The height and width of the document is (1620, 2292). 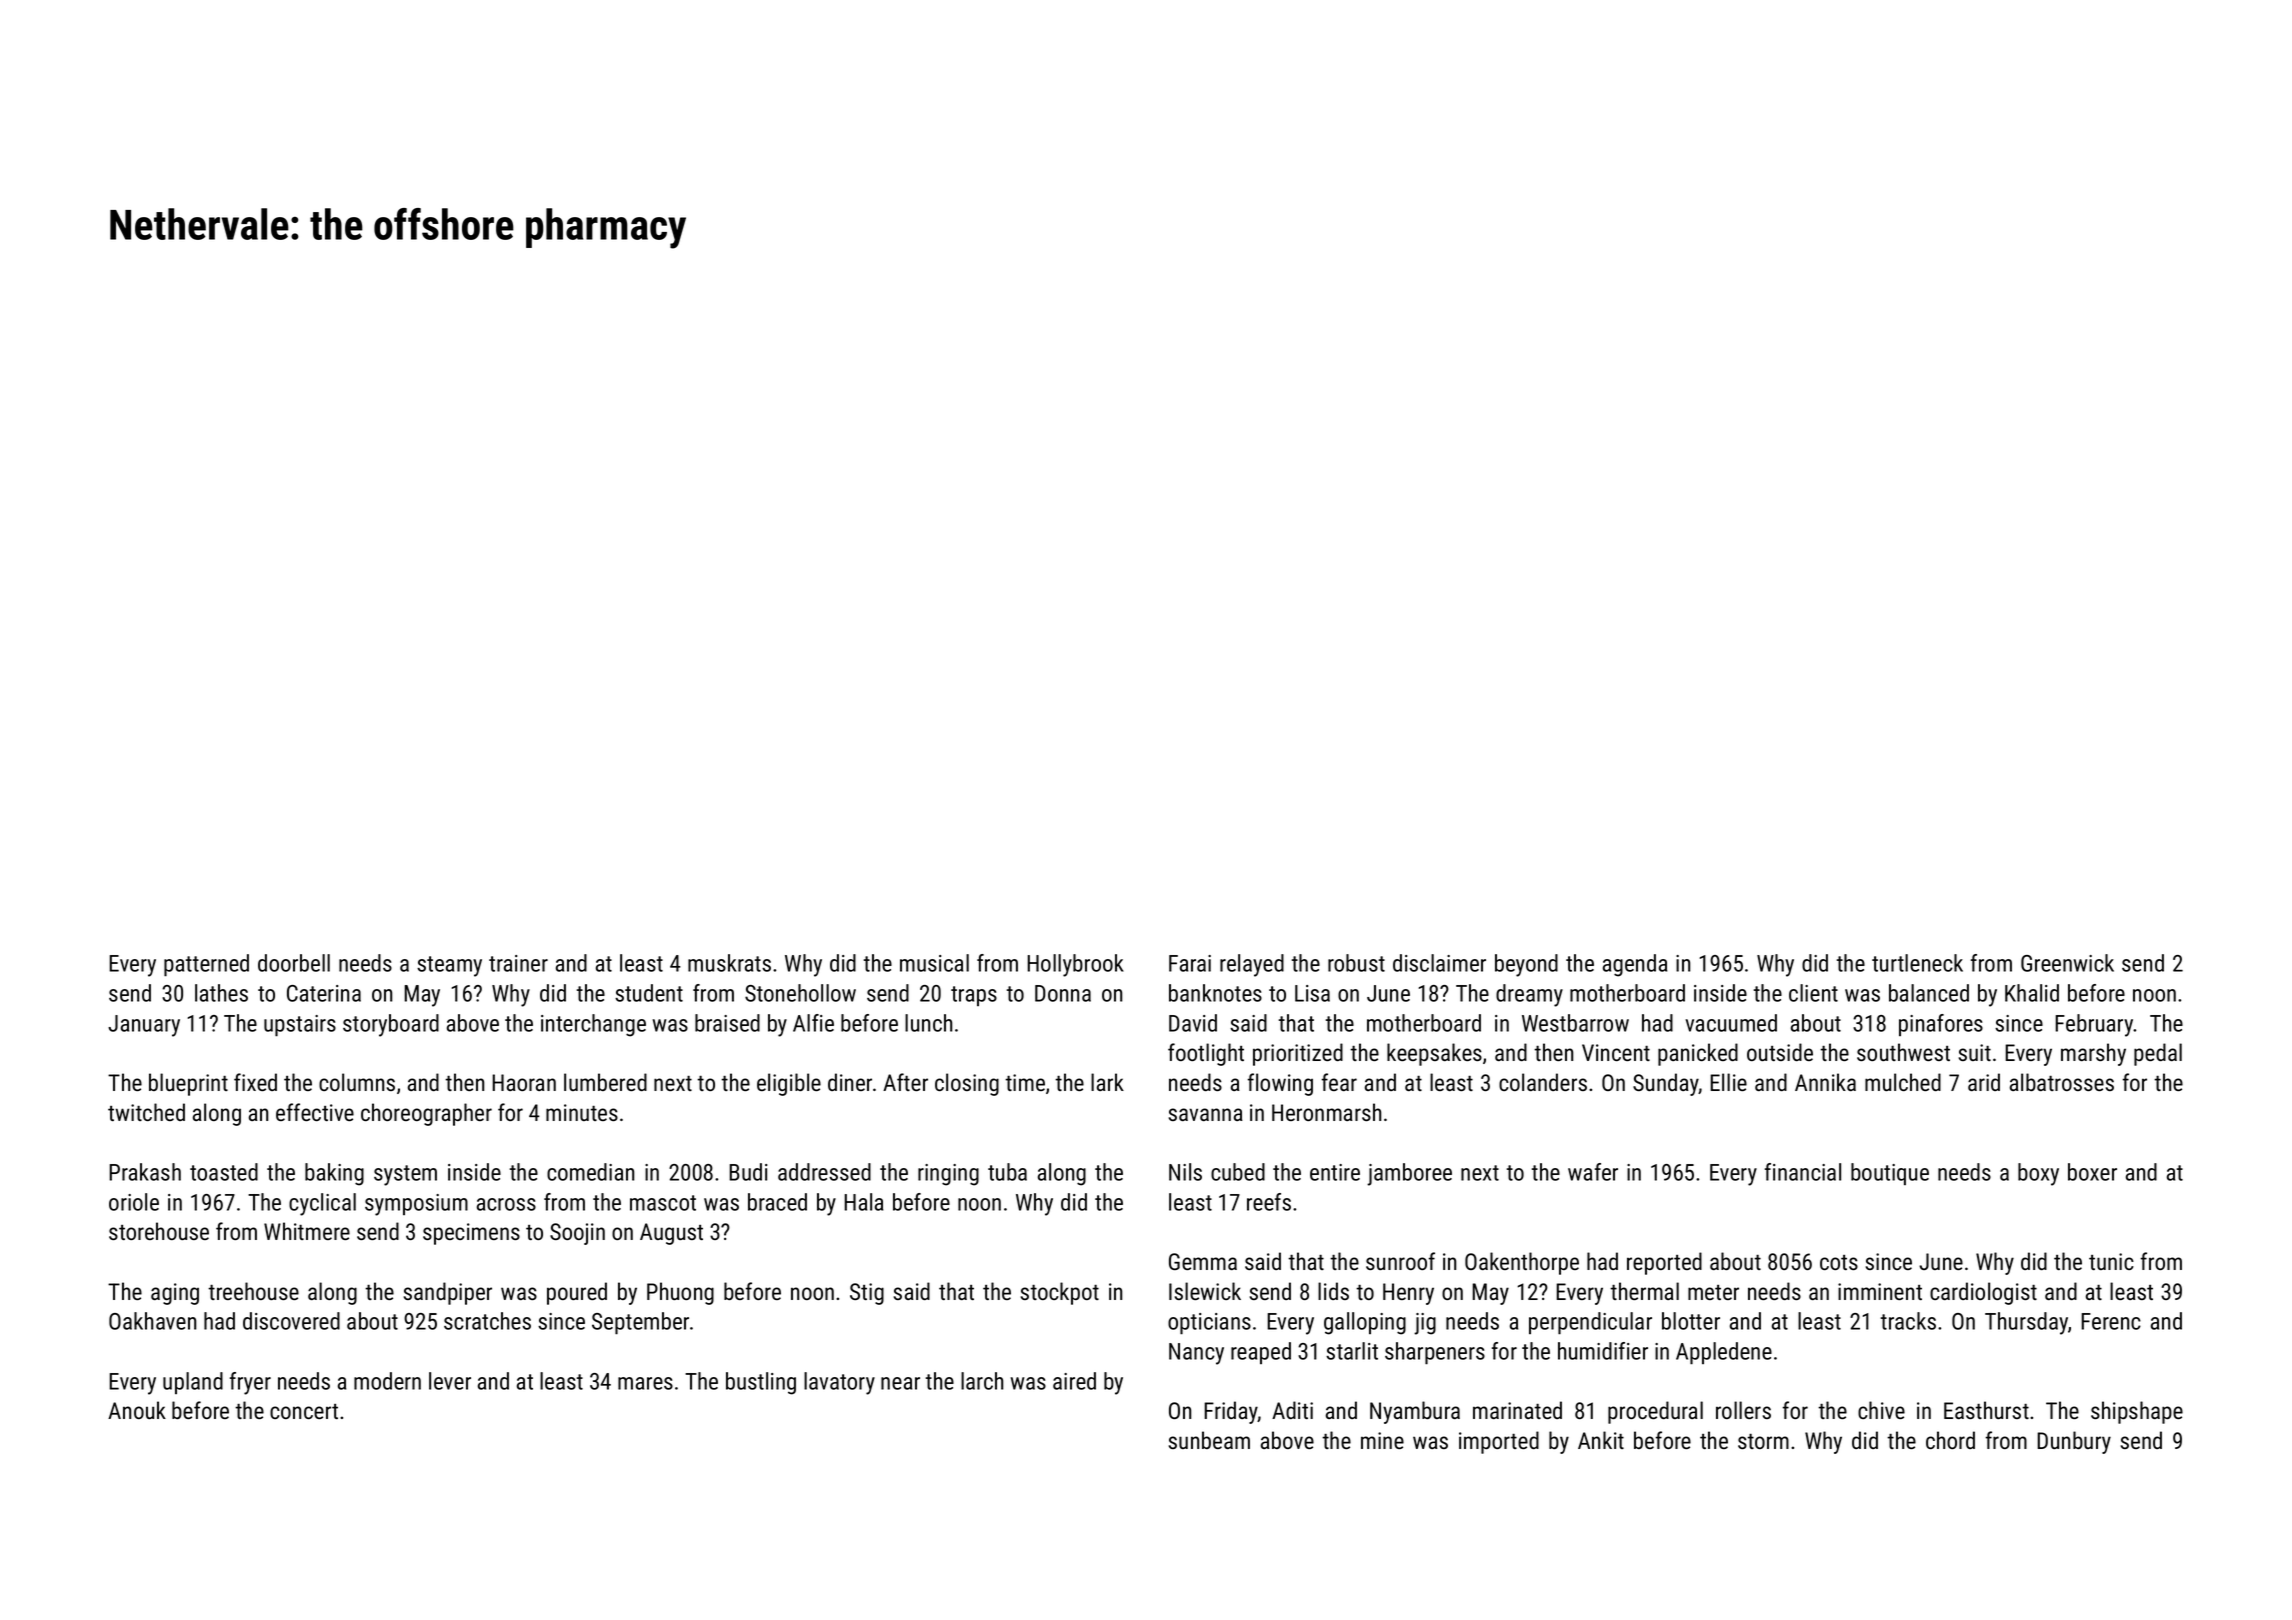 I want to click on Greenwick, so click(x=2067, y=963).
